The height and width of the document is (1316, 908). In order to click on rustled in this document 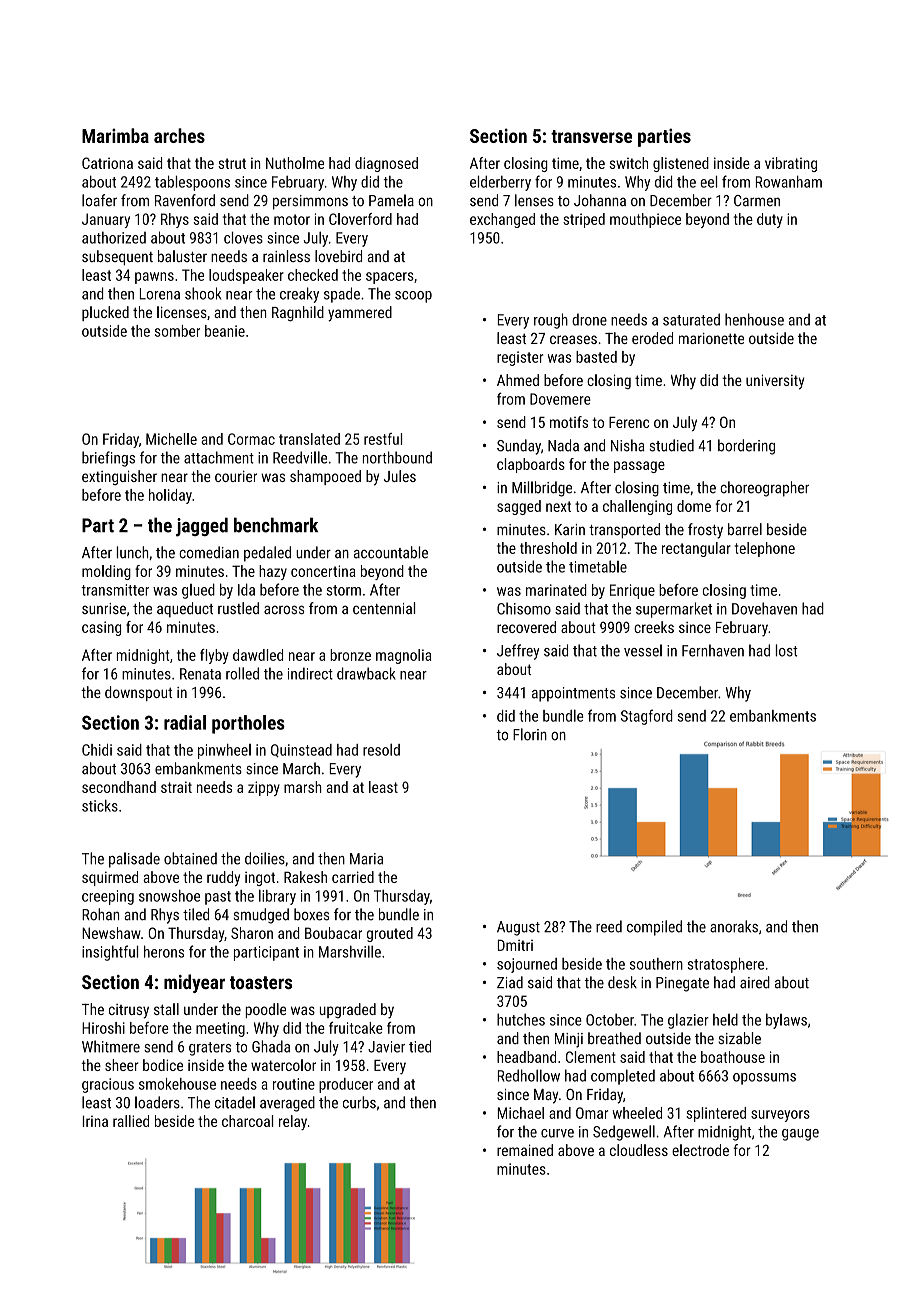, I will do `click(238, 608)`.
